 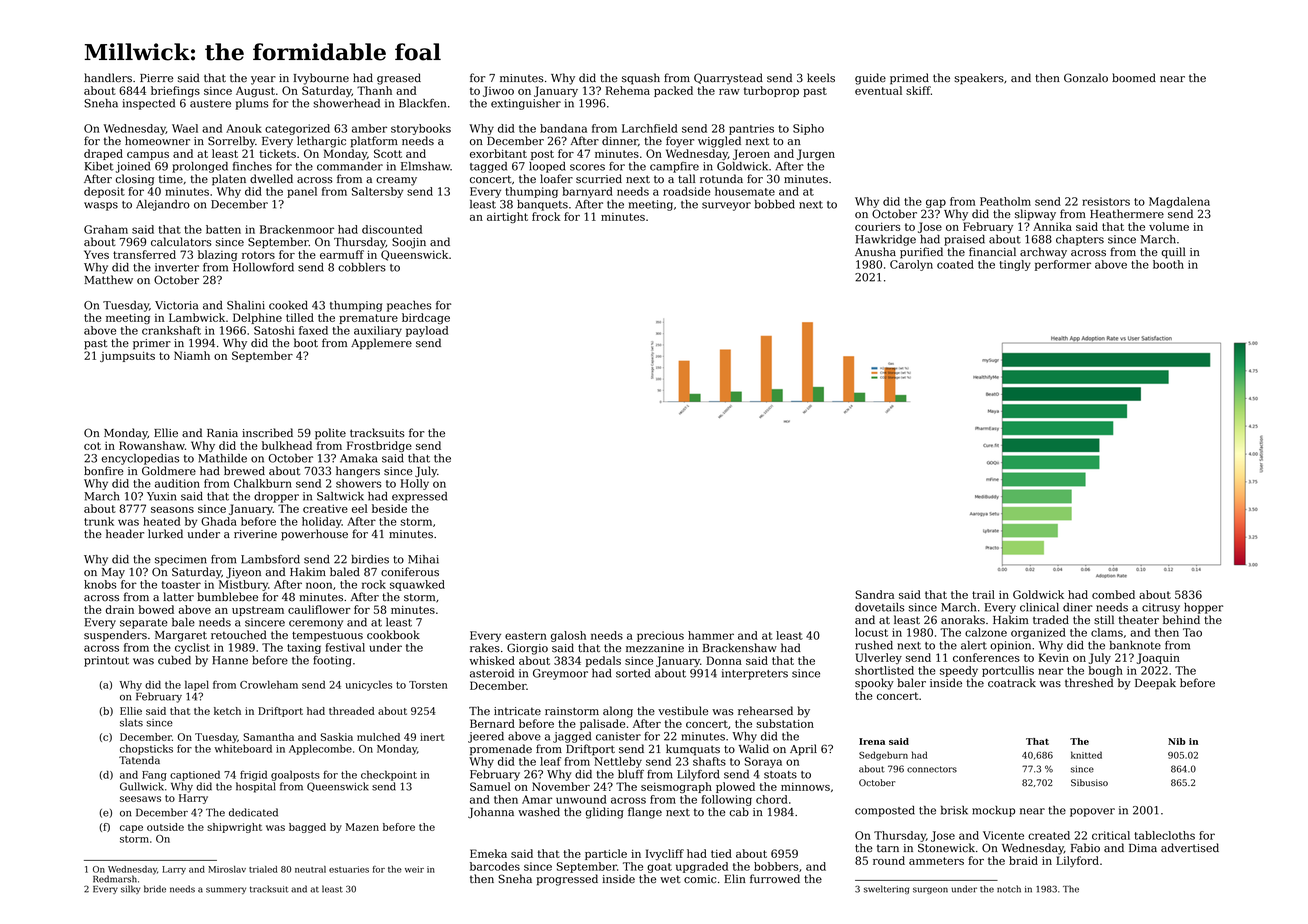 I want to click on faxed, so click(x=313, y=330).
